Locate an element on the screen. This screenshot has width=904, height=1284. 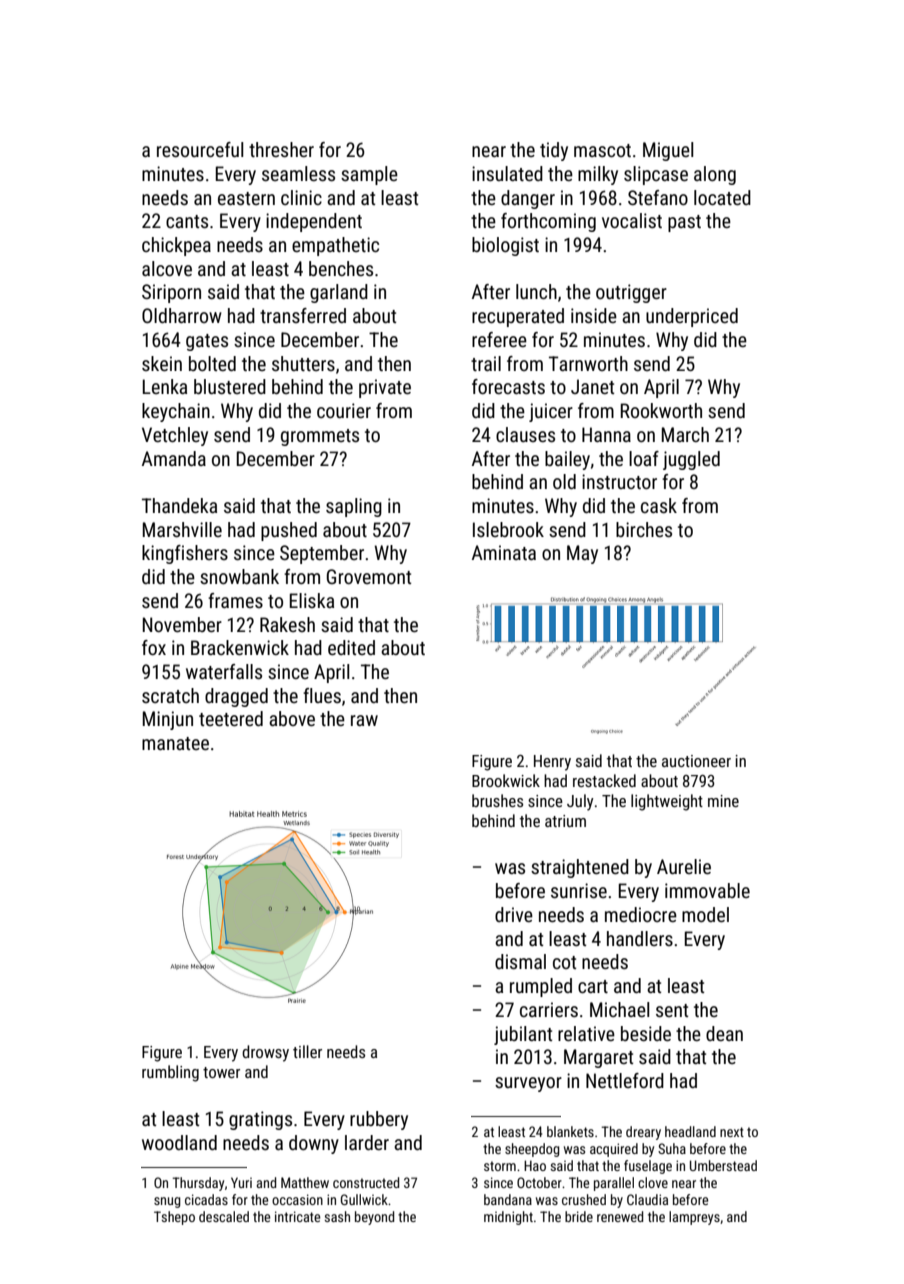
above is located at coordinates (292, 718).
